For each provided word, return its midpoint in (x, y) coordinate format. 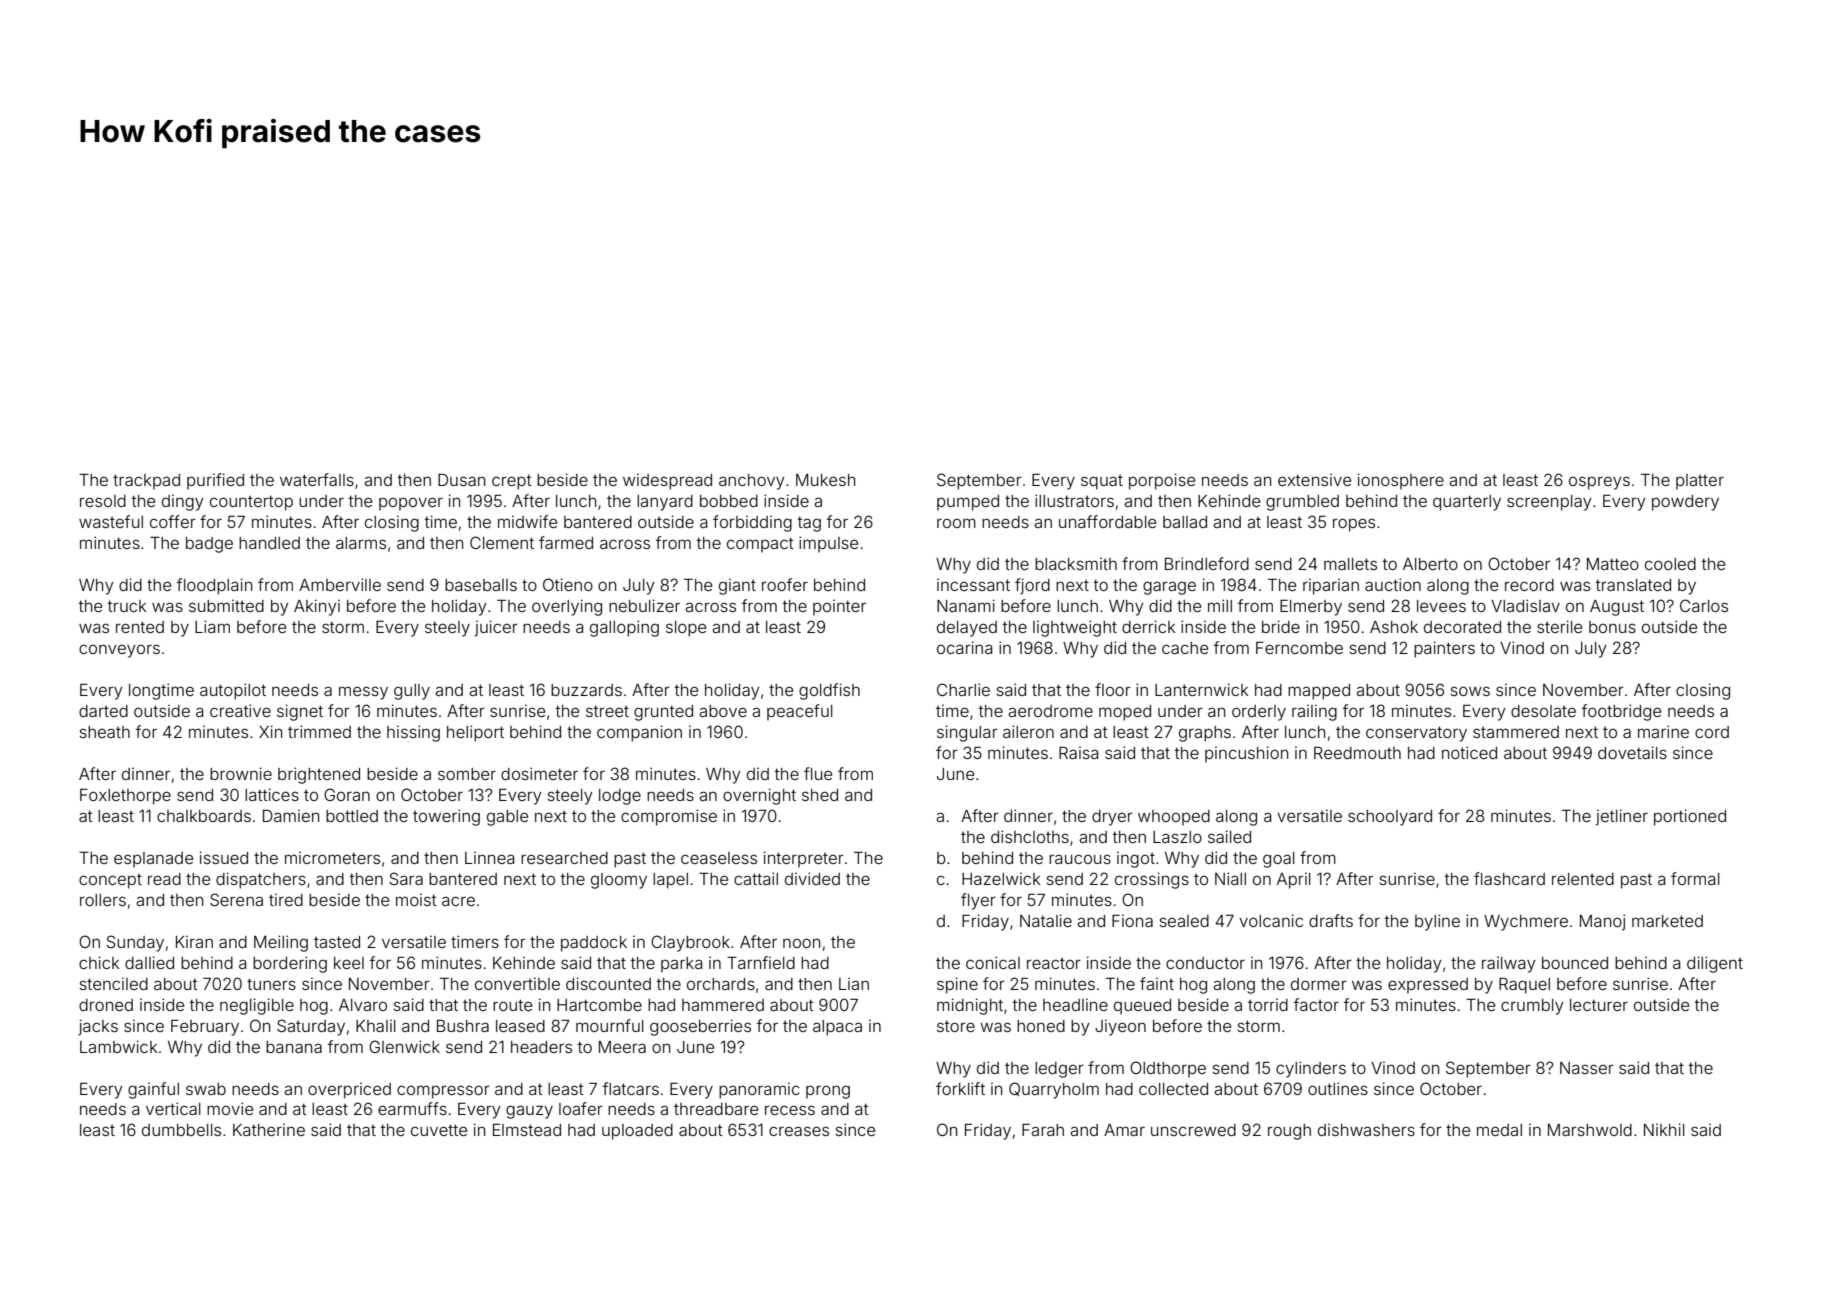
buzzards (586, 690)
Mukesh (825, 480)
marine (1663, 731)
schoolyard (1390, 818)
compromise (669, 817)
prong (828, 1092)
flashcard (1509, 878)
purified (215, 481)
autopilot (233, 691)
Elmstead (527, 1130)
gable (507, 818)
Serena (236, 899)
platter (1700, 482)
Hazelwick (1001, 879)
